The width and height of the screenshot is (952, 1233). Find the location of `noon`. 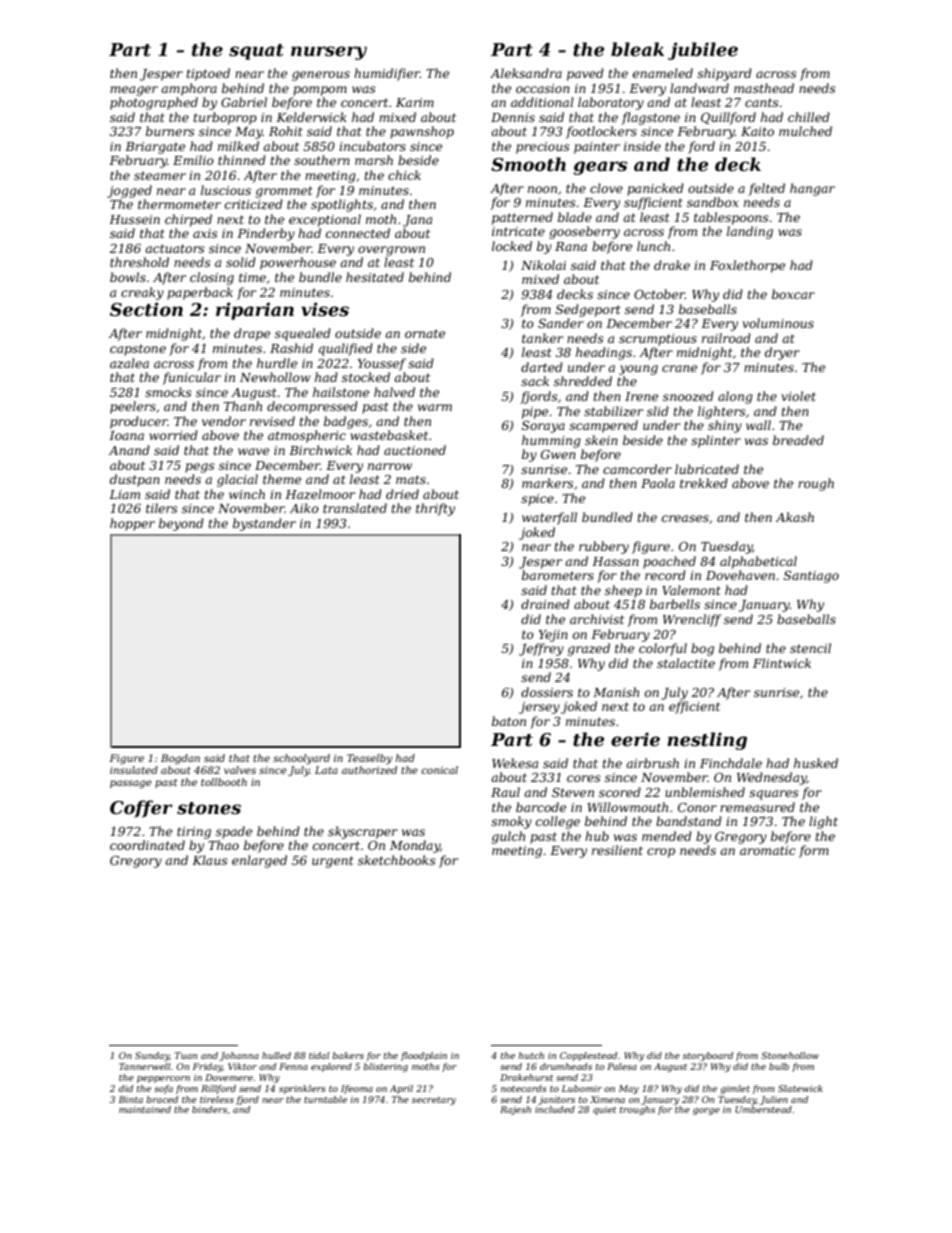

noon is located at coordinates (542, 189).
